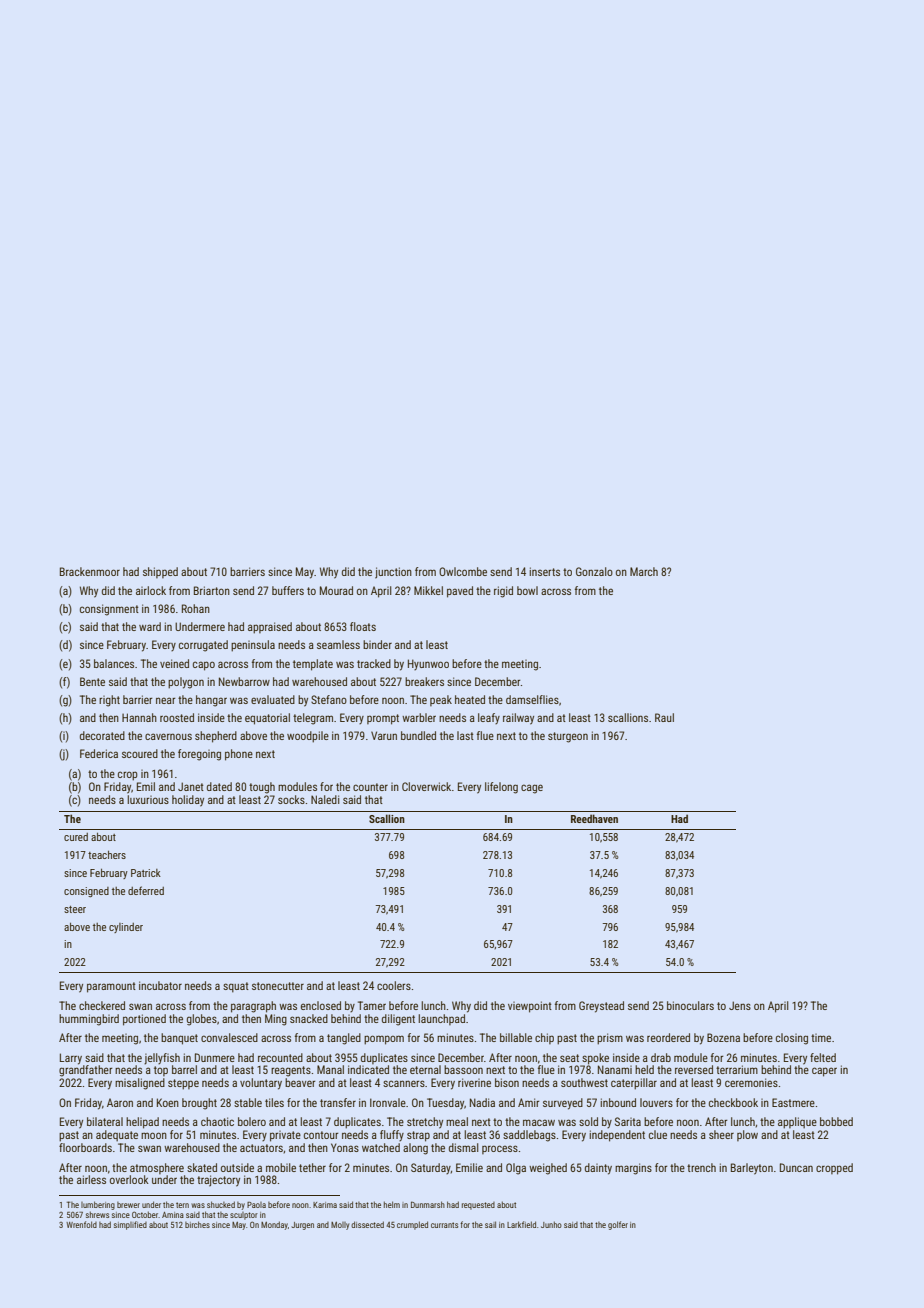 This page has height=1308, width=924. I want to click on banquet, so click(179, 1039).
